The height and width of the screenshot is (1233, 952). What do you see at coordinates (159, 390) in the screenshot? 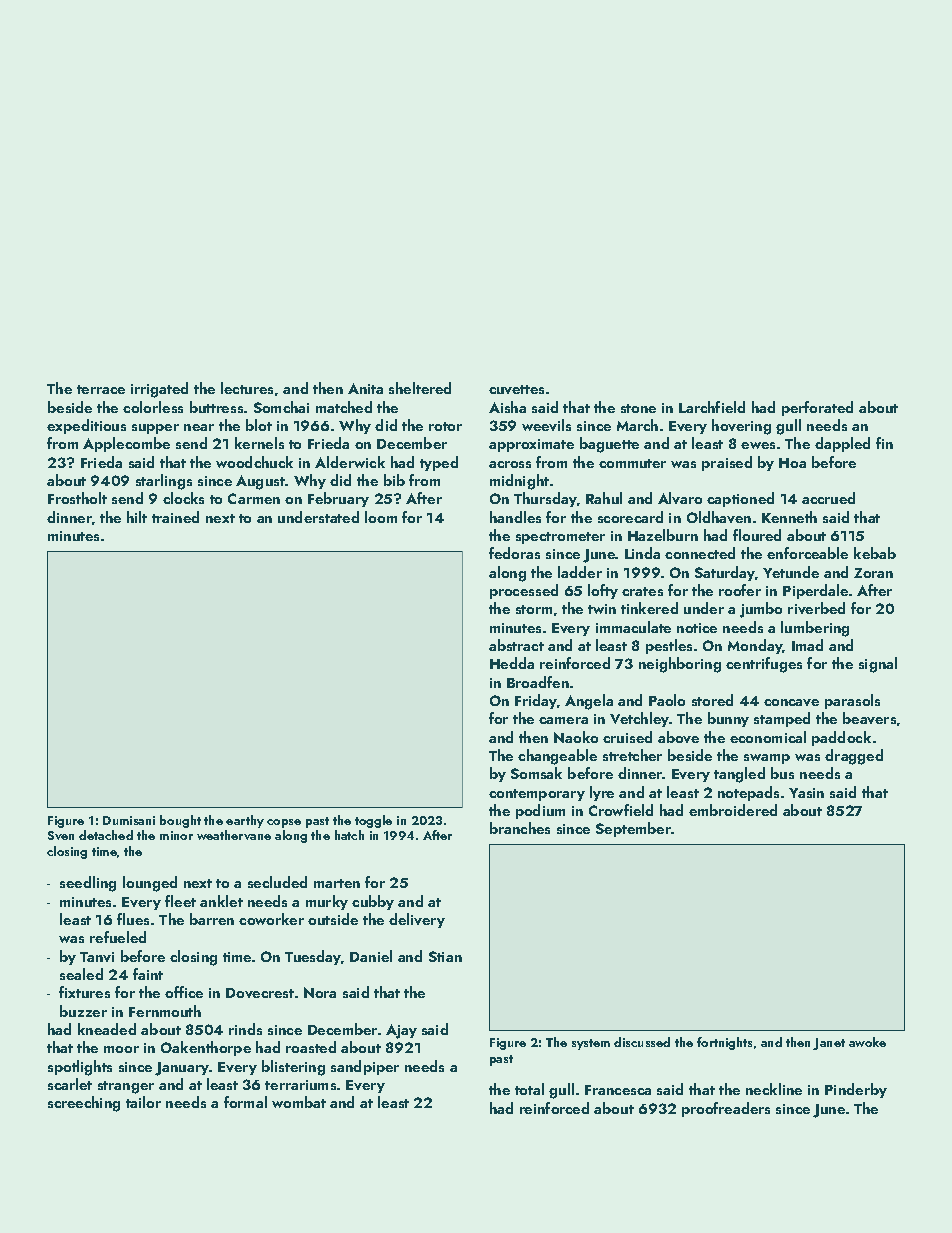
I see `irrigated` at bounding box center [159, 390].
